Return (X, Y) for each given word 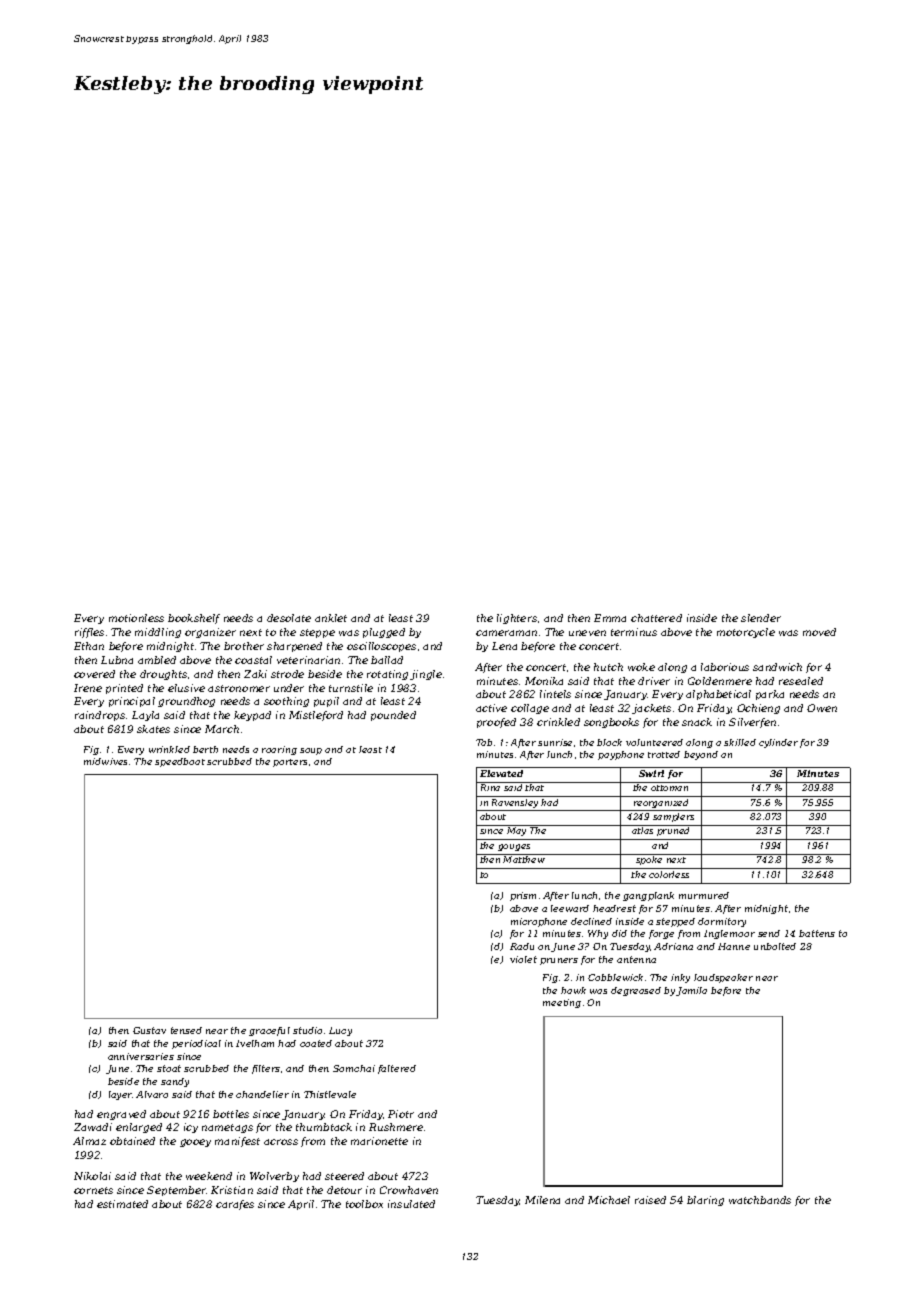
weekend (209, 1176)
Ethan (89, 646)
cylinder (778, 743)
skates (153, 729)
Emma (610, 618)
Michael (609, 1200)
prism (523, 896)
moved (819, 632)
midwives (105, 761)
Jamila (691, 991)
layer (121, 1095)
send (769, 933)
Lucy (340, 1031)
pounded (393, 716)
